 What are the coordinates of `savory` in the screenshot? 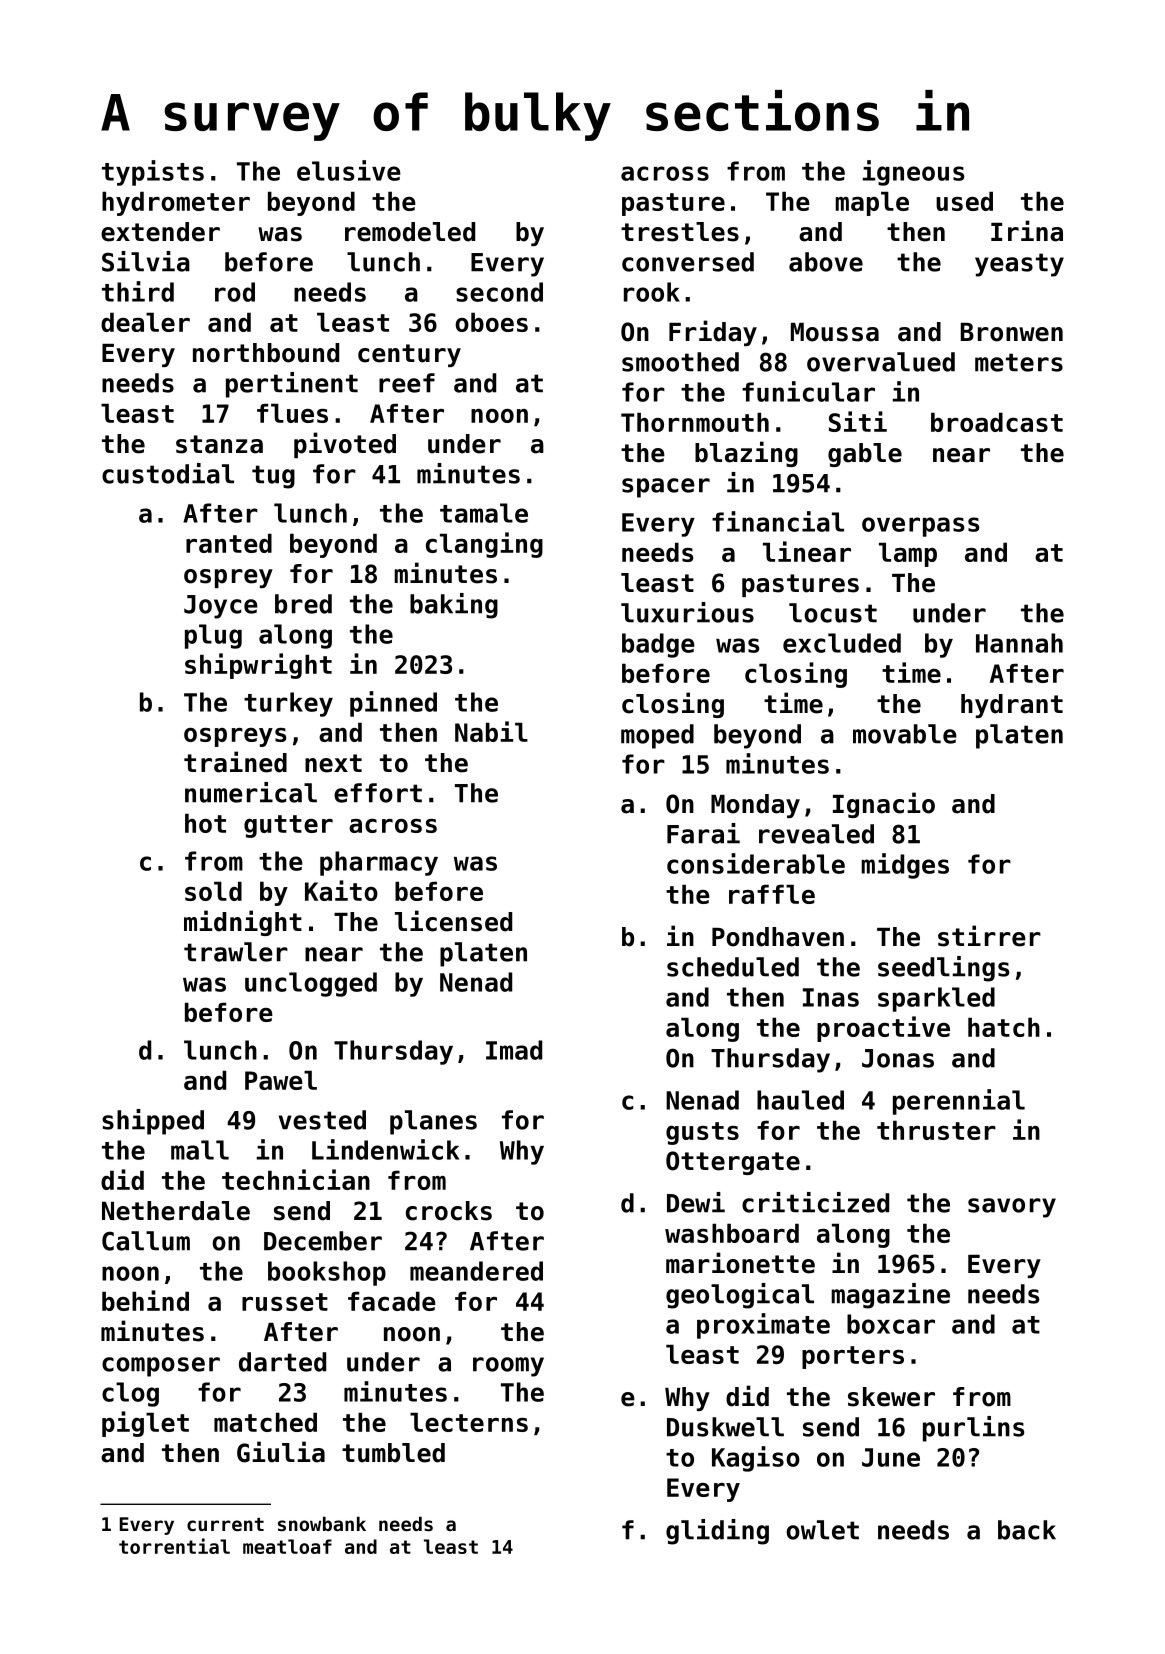 It's located at (1012, 1208).
